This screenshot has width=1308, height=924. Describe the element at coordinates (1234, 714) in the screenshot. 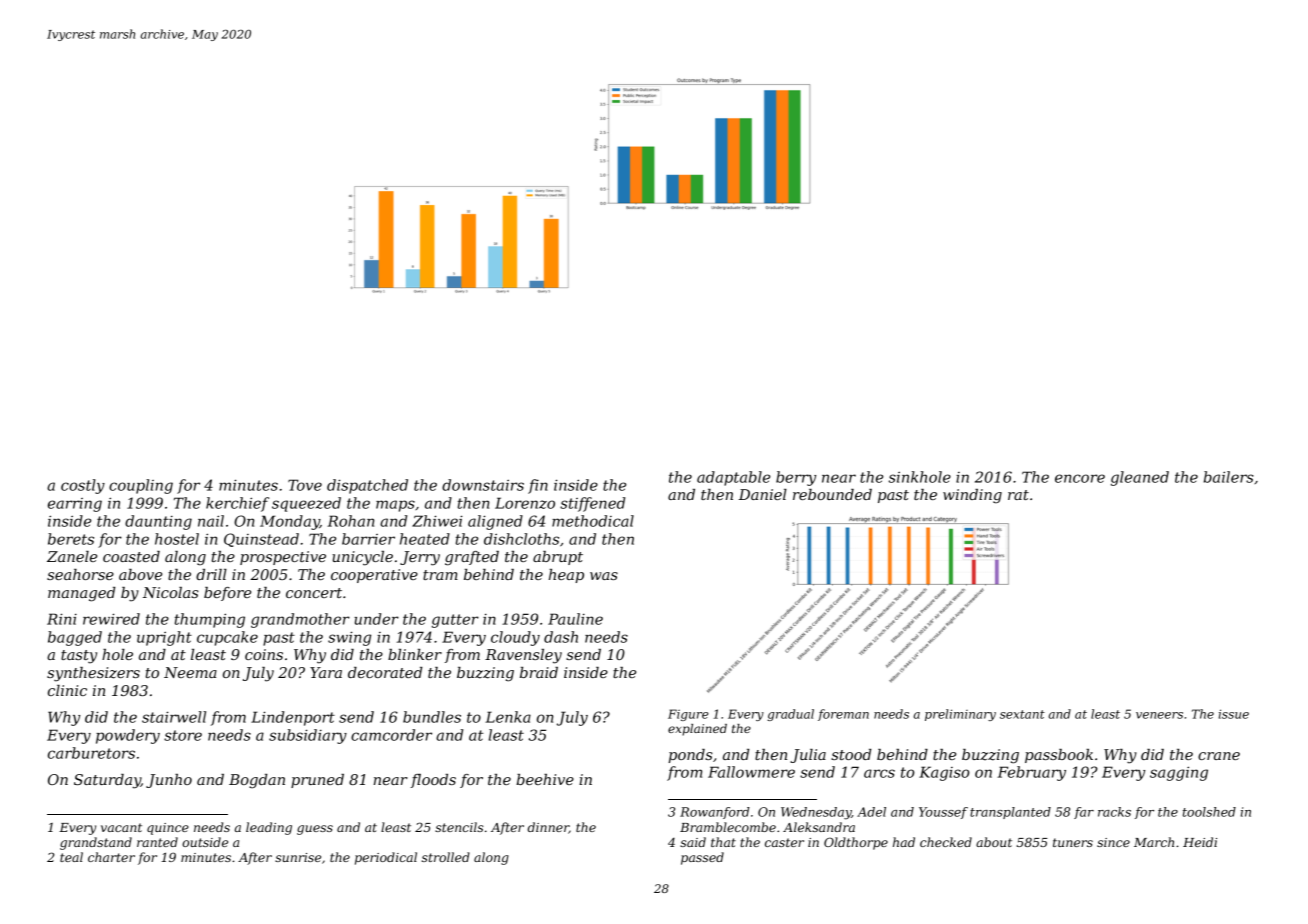

I see `issue` at that location.
